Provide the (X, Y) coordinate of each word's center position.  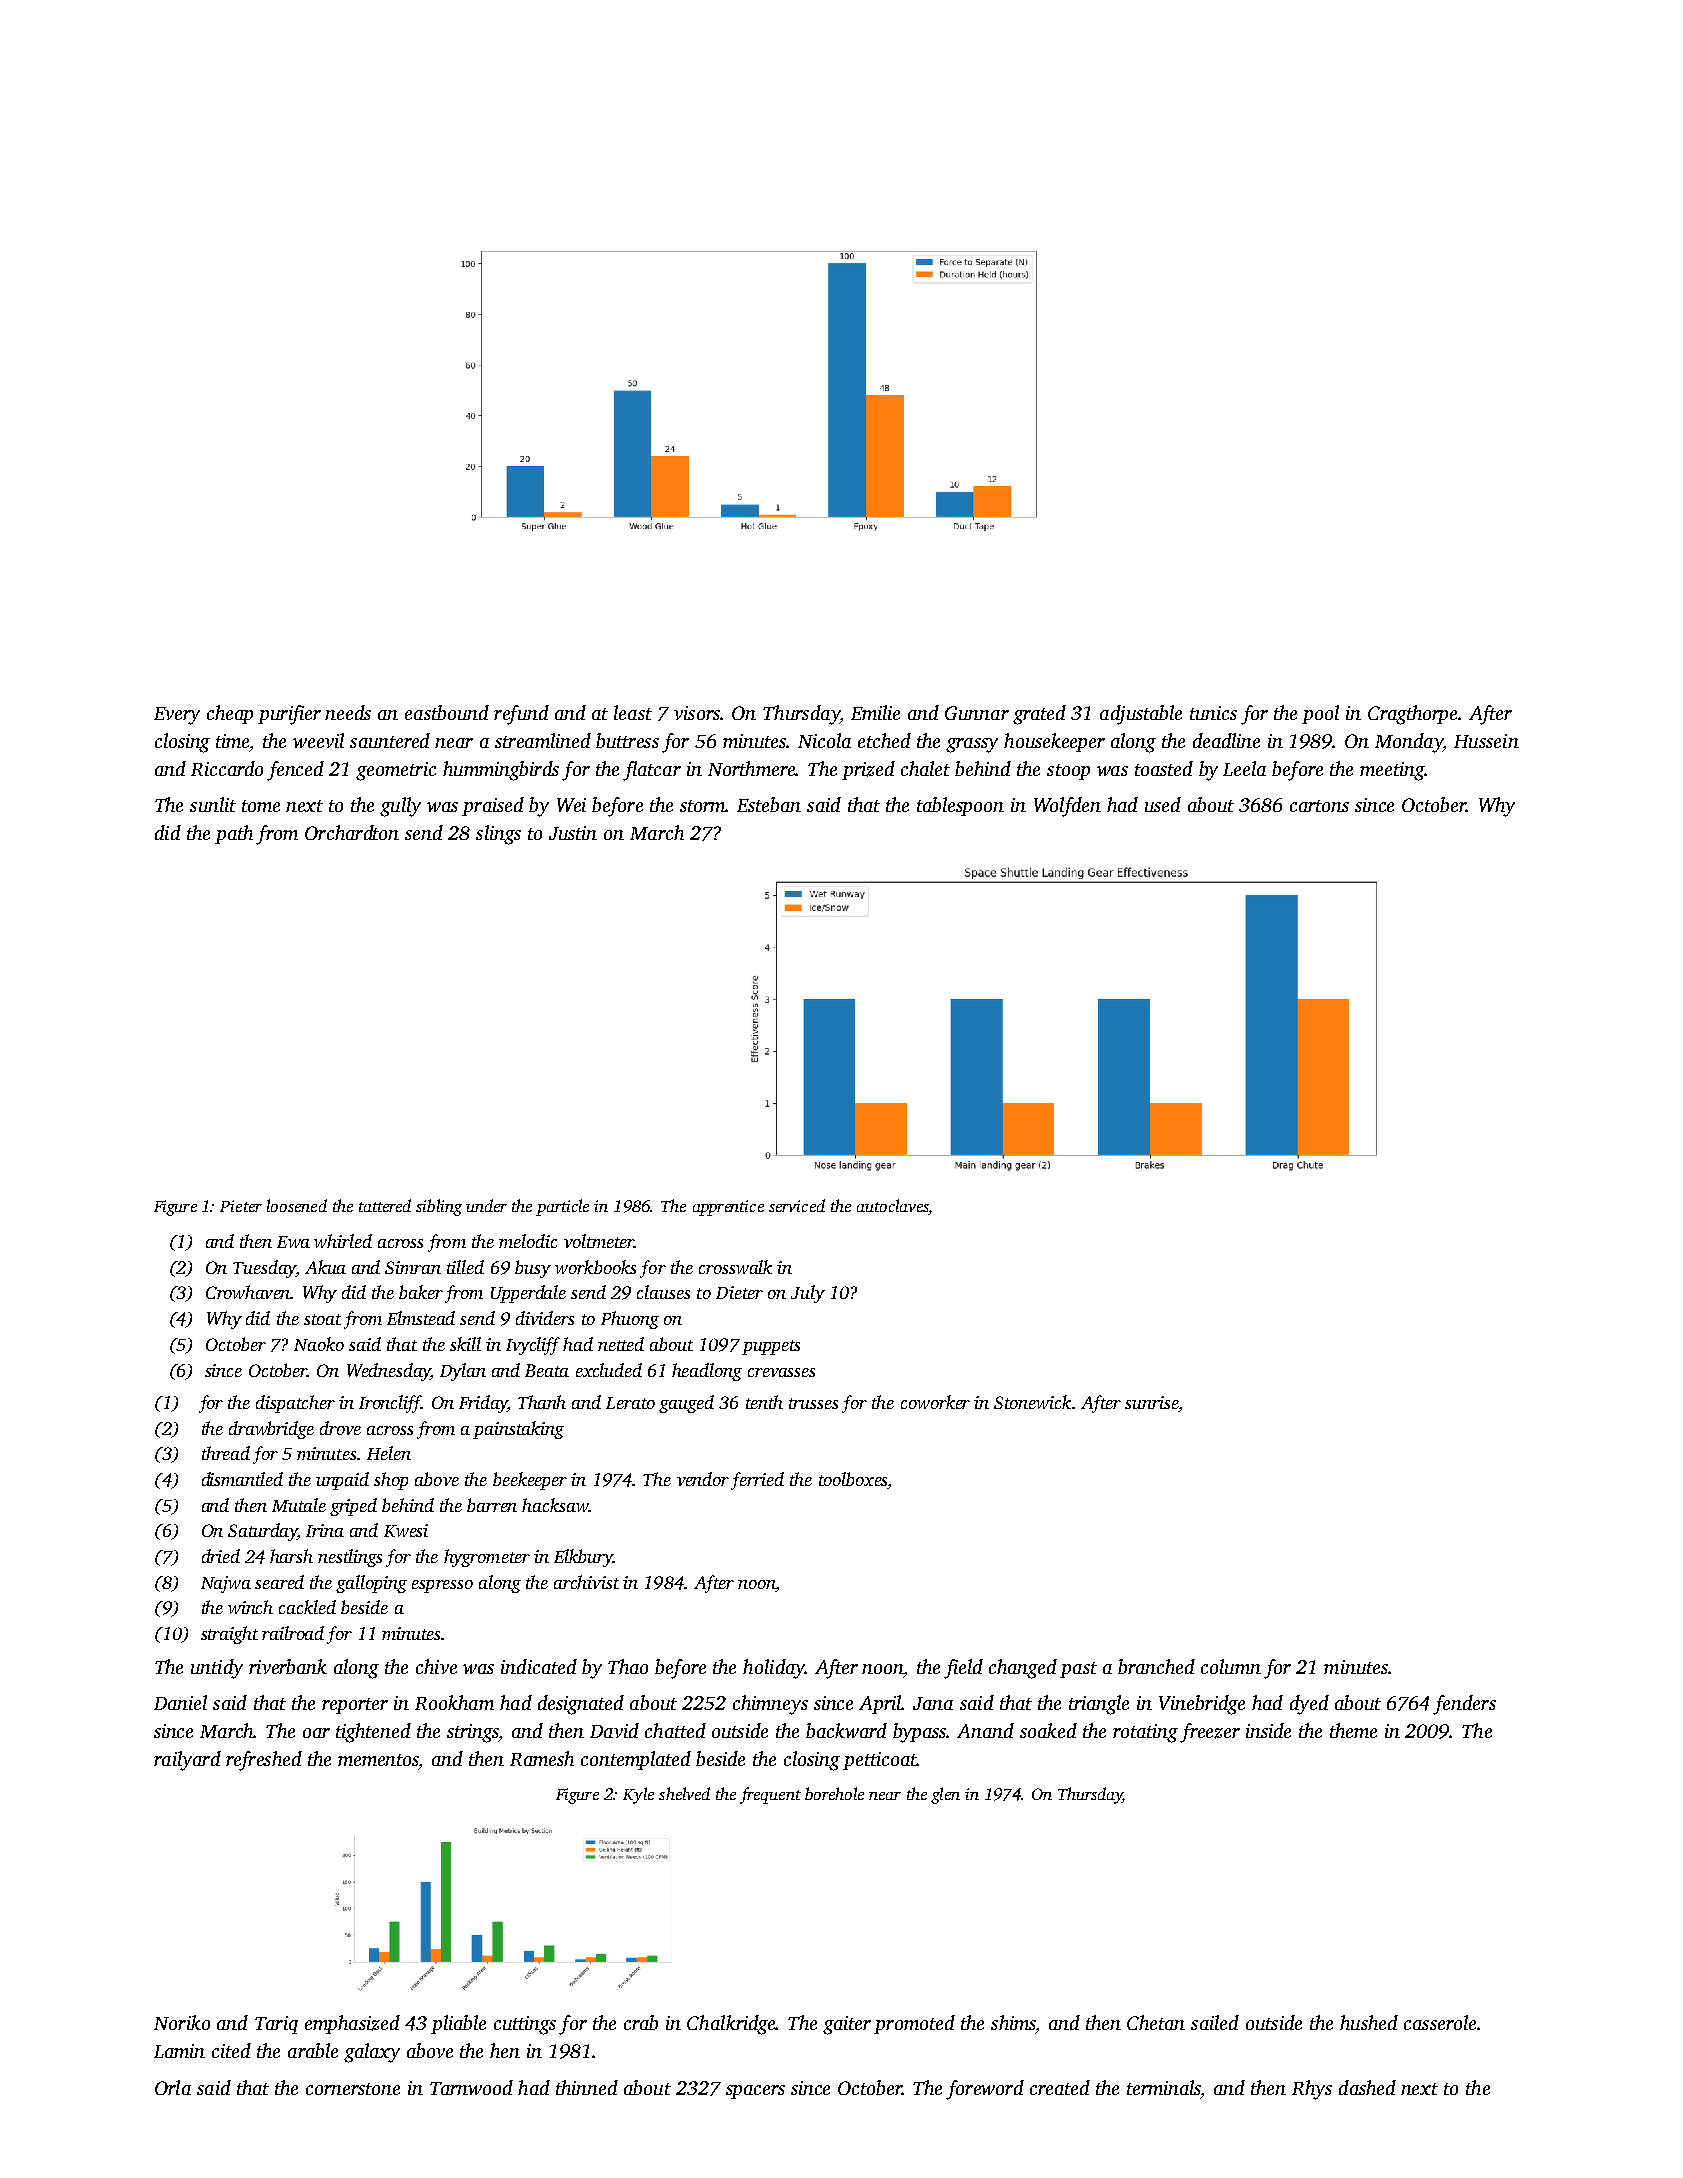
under (486, 1205)
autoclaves (893, 1205)
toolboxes (853, 1480)
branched (1156, 1666)
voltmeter (599, 1241)
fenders (1464, 1705)
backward (846, 1730)
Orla (173, 2087)
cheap (230, 714)
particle (562, 1207)
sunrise (1151, 1402)
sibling (439, 1207)
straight (229, 1635)
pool (1320, 714)
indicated (539, 1666)
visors (697, 713)
